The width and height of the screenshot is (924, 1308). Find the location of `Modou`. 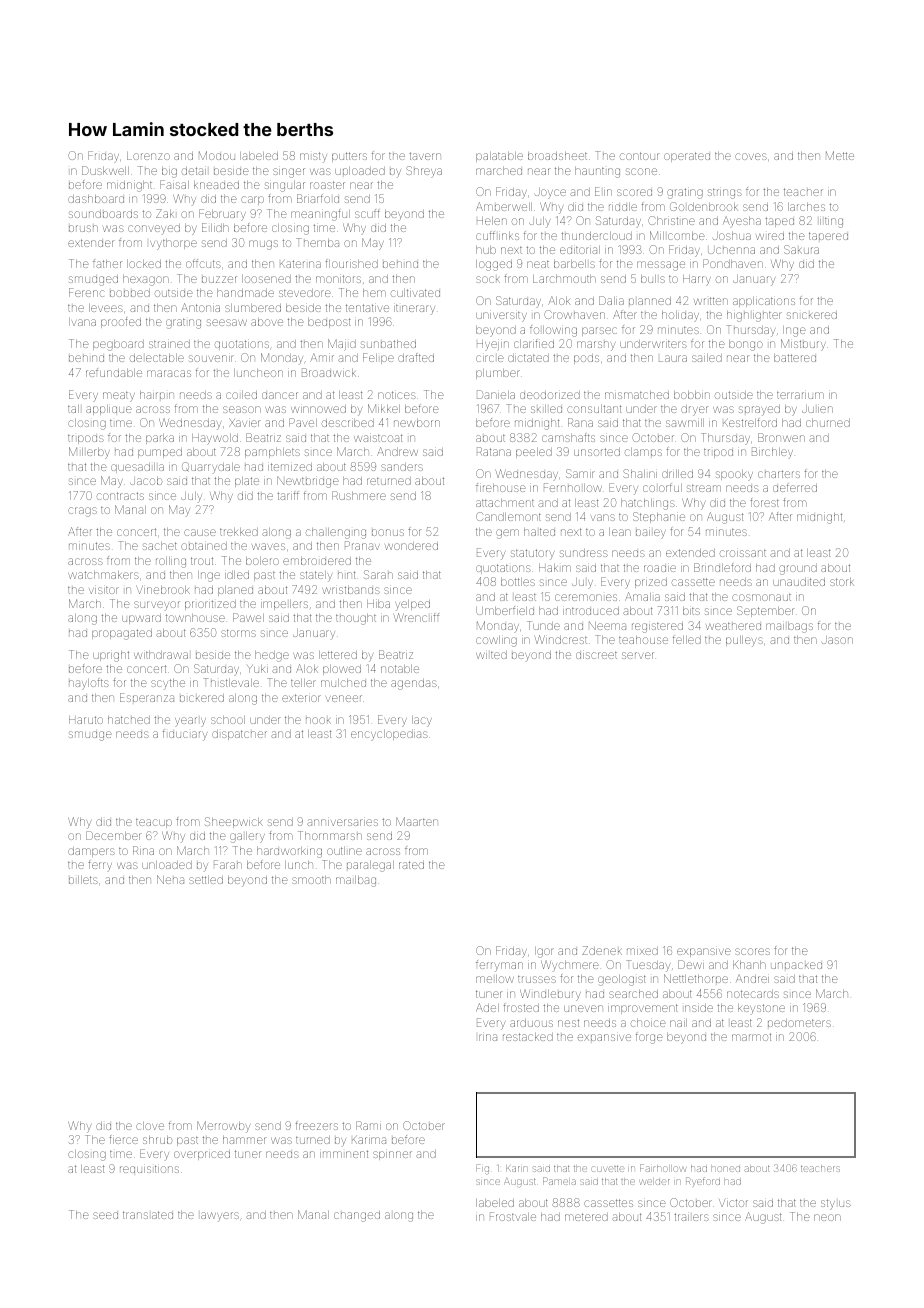

Modou is located at coordinates (217, 155).
